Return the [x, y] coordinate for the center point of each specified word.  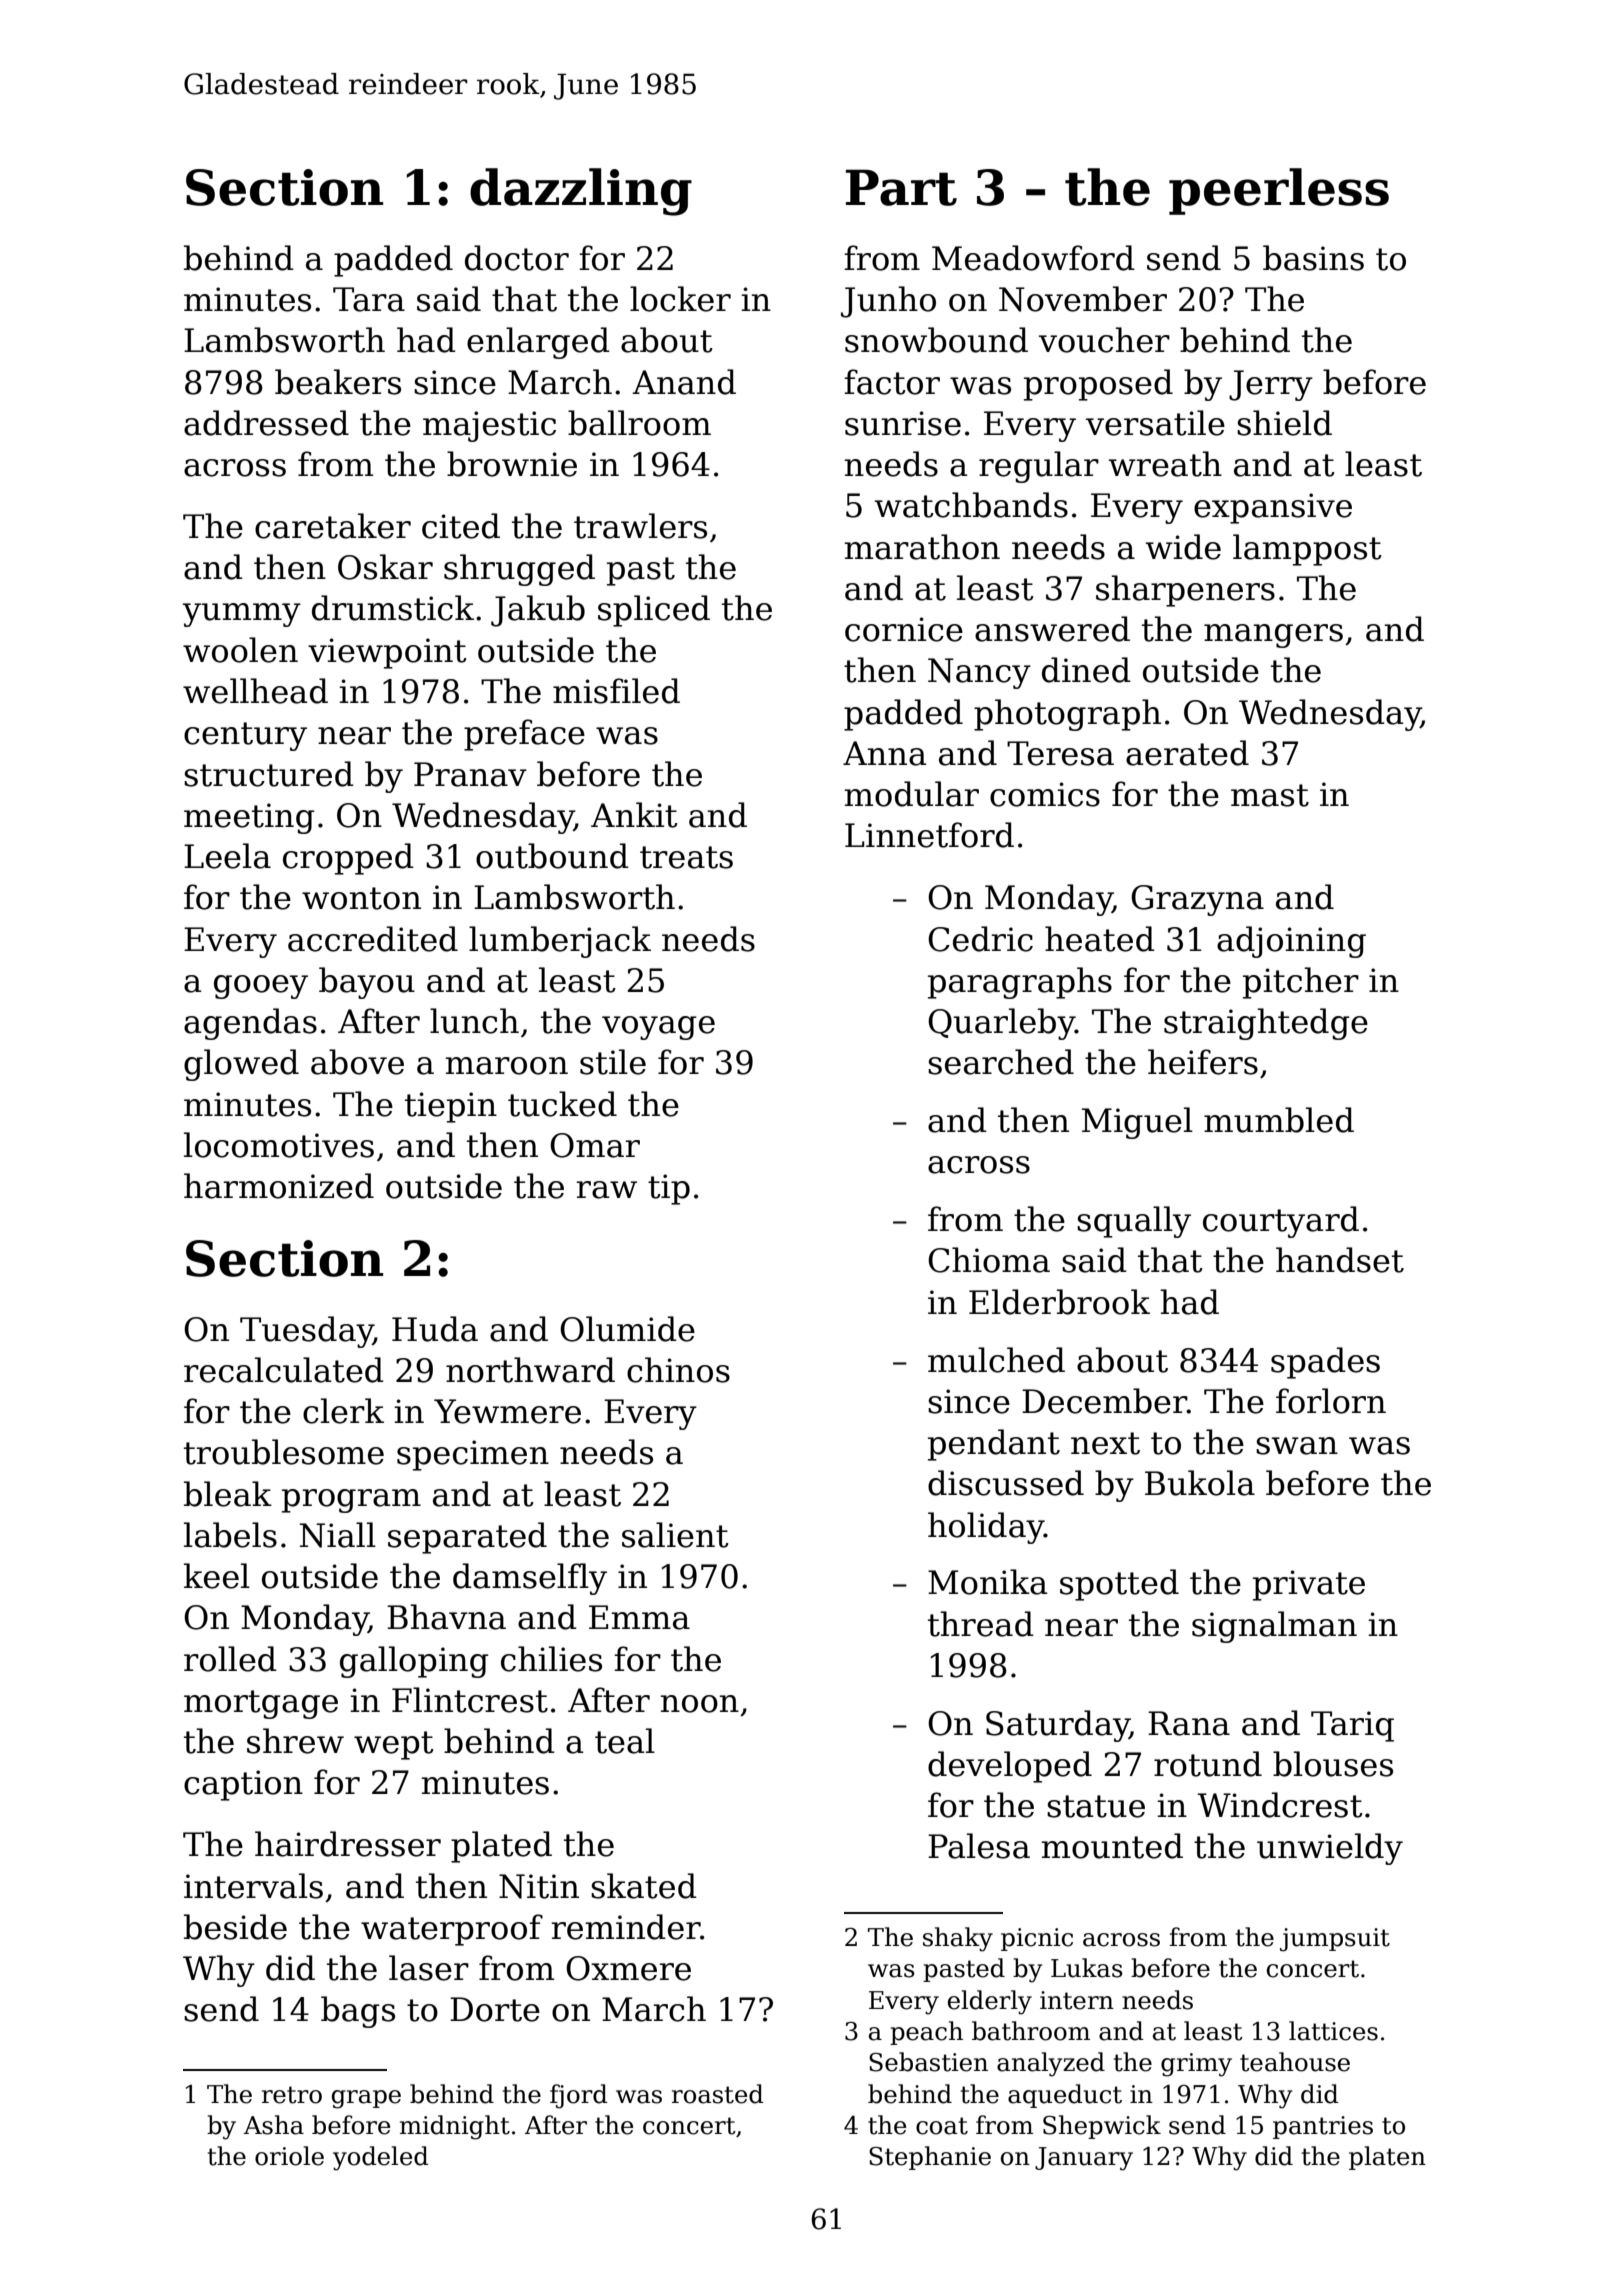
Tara [369, 299]
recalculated [284, 1370]
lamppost [1307, 550]
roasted [718, 2094]
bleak [228, 1494]
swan [1297, 1446]
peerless [1279, 191]
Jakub [538, 611]
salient [675, 1535]
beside [235, 1927]
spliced [654, 611]
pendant [994, 1445]
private [1309, 1585]
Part [901, 187]
